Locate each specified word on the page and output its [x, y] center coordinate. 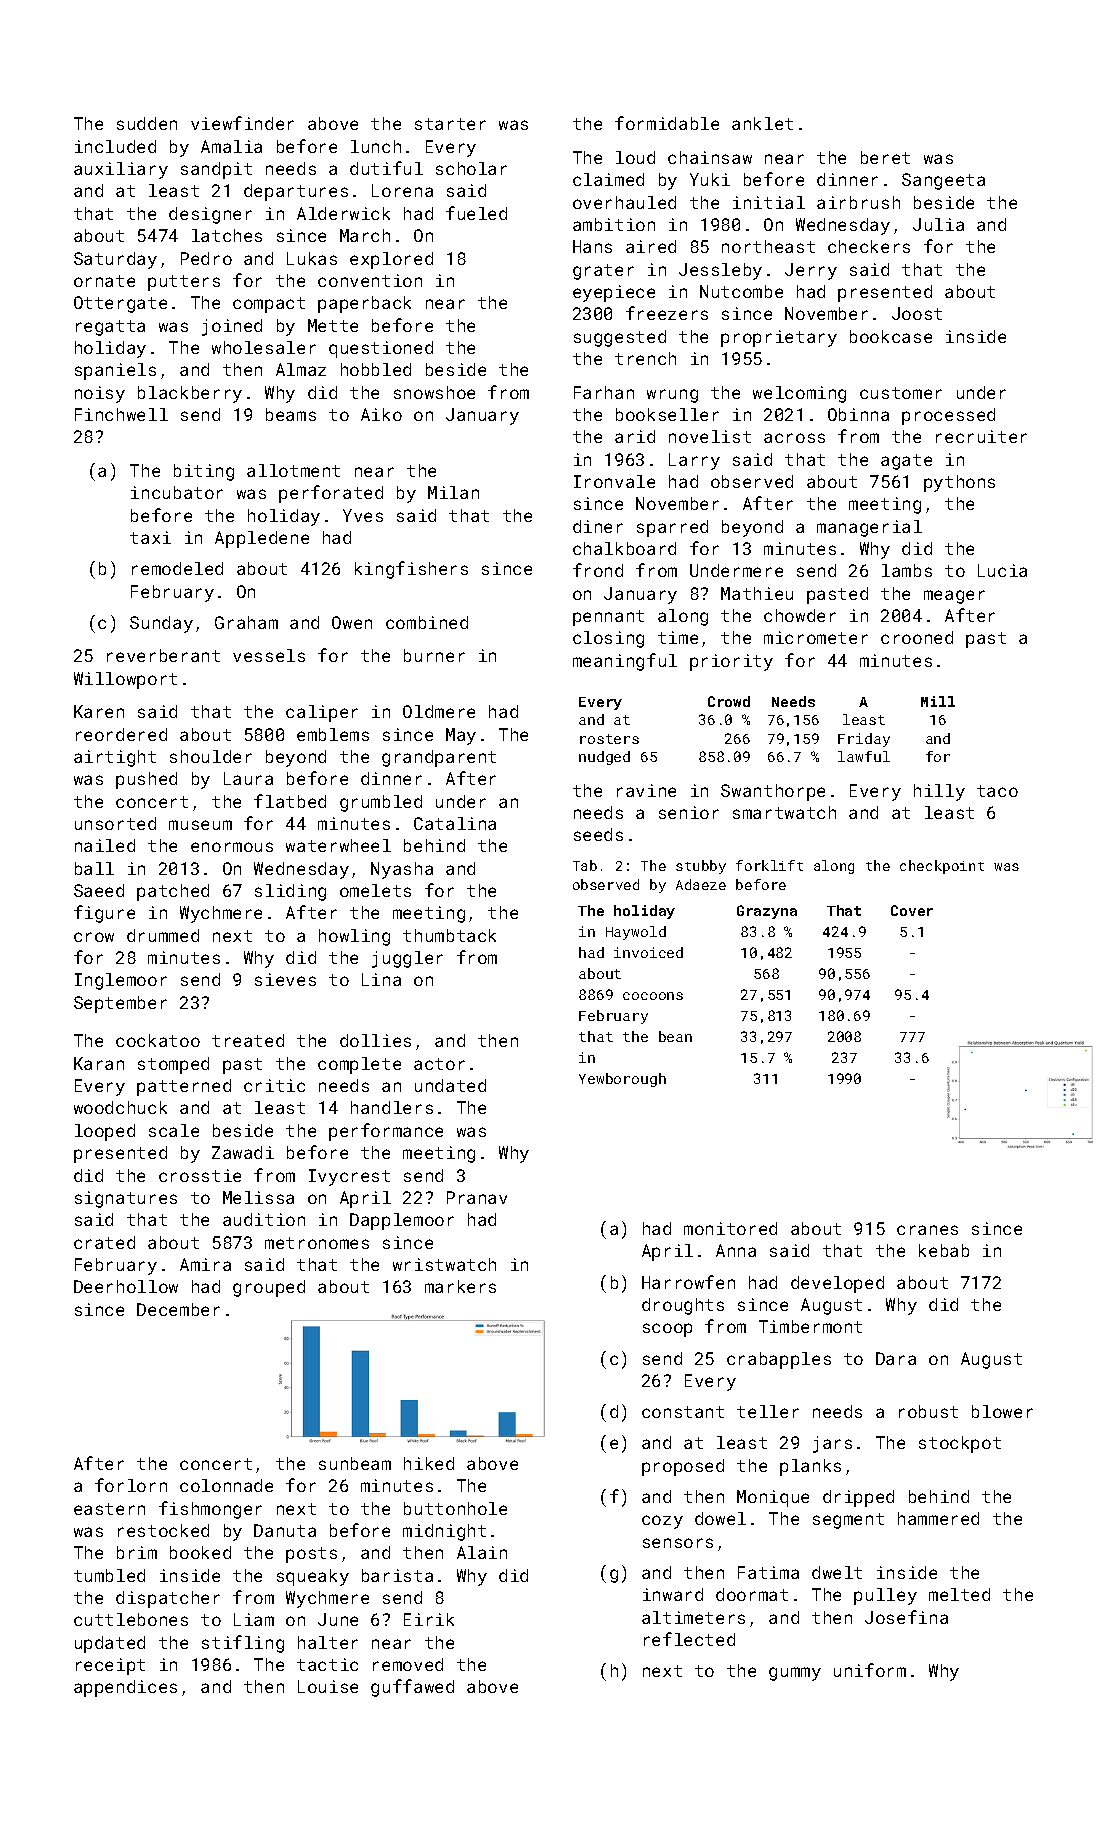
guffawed [412, 1688]
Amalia [231, 146]
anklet [762, 123]
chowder [800, 615]
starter [450, 124]
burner [434, 655]
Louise [328, 1686]
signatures [126, 1199]
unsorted [115, 823]
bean [675, 1036]
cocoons [653, 996]
